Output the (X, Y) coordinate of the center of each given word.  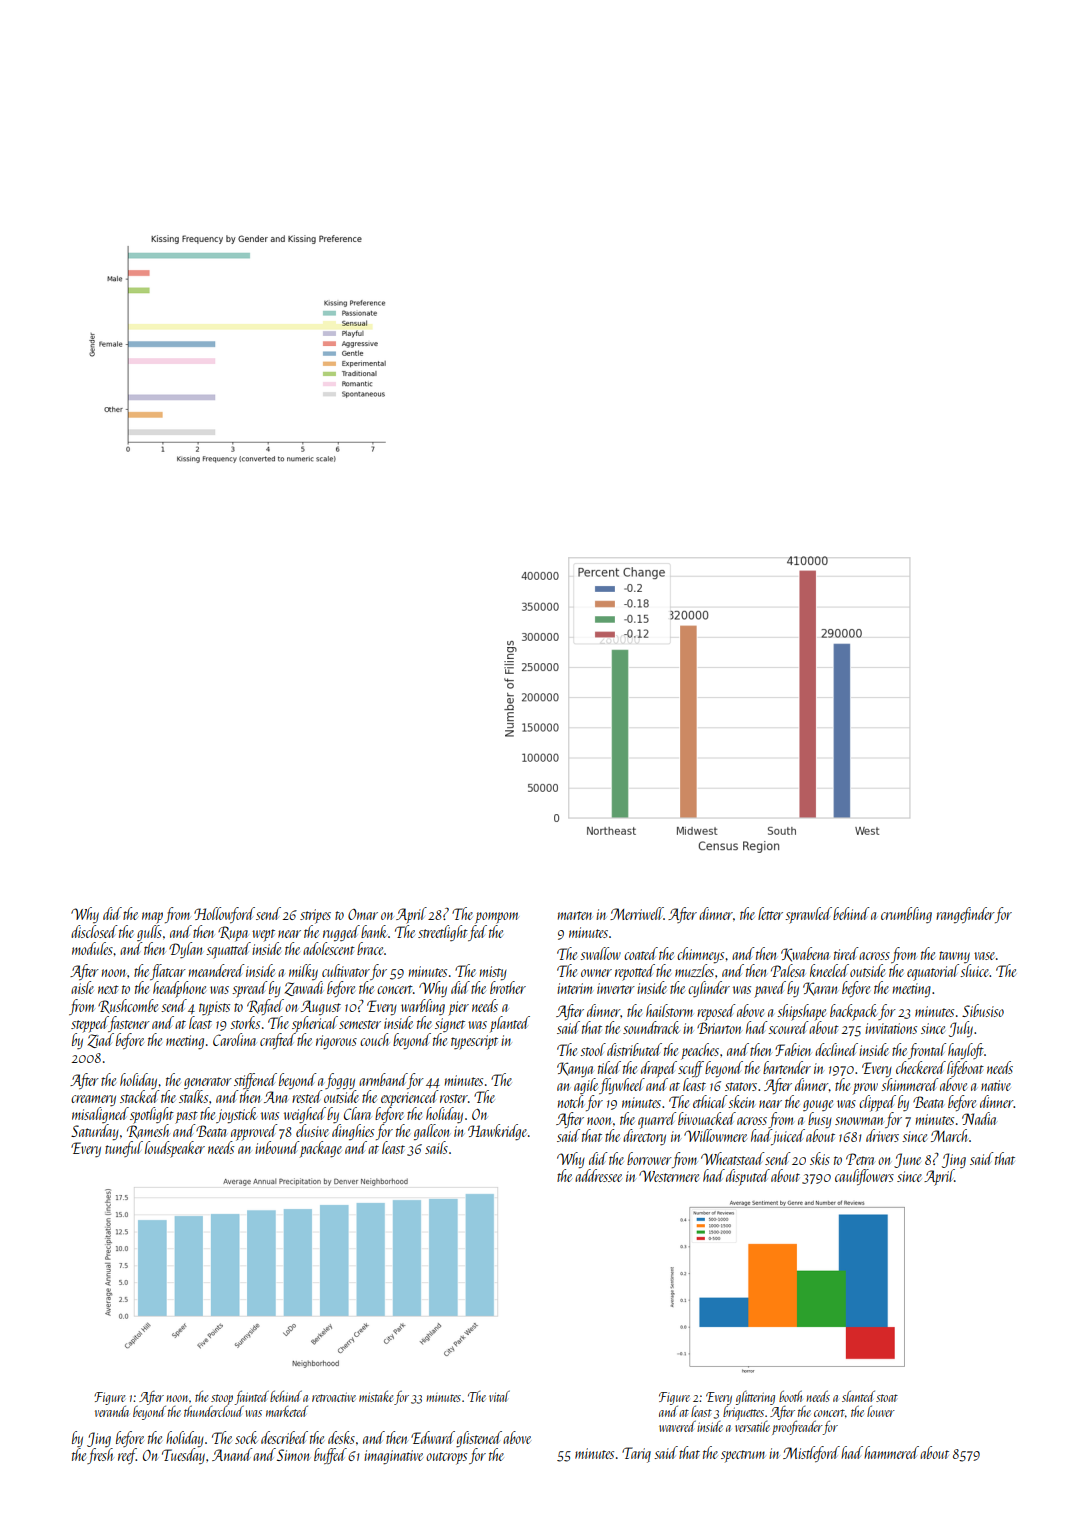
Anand (232, 1454)
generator (208, 1083)
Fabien (793, 1049)
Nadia (979, 1118)
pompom (497, 918)
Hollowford (224, 915)
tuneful (124, 1149)
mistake (376, 1396)
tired (846, 953)
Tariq (636, 1455)
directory (644, 1137)
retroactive (334, 1397)
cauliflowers (864, 1177)
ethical (710, 1101)
